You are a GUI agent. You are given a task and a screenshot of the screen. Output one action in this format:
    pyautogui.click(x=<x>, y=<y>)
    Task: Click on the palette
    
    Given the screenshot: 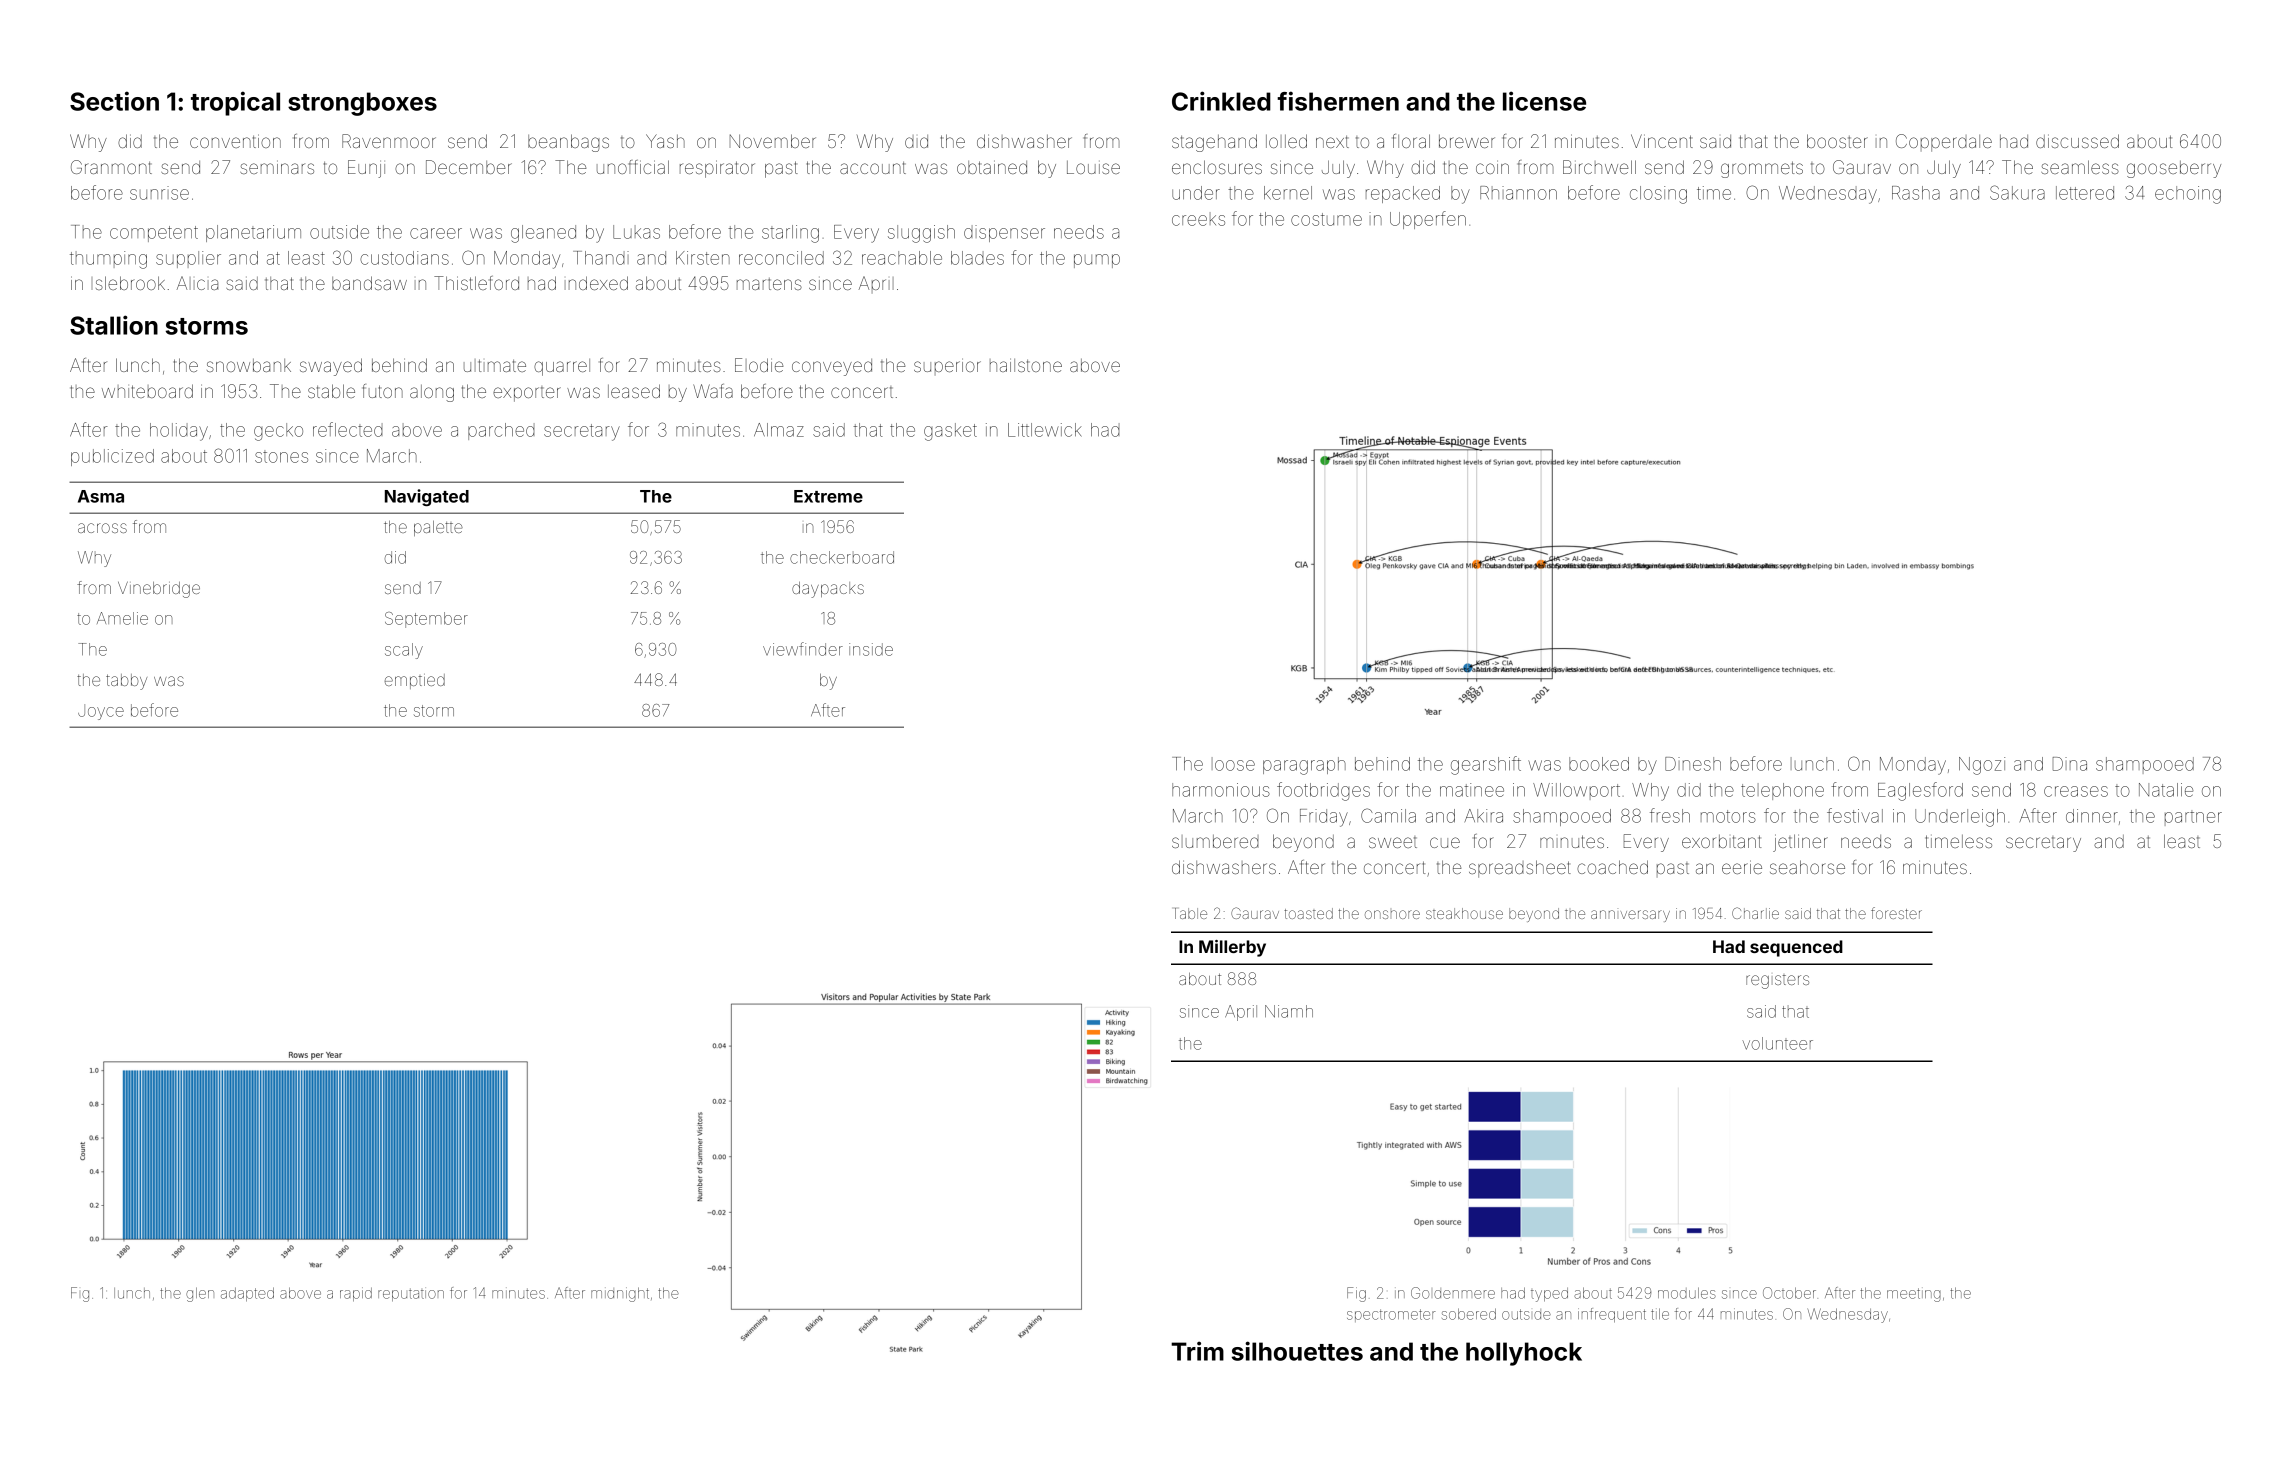 What is the action you would take?
    pyautogui.click(x=438, y=528)
